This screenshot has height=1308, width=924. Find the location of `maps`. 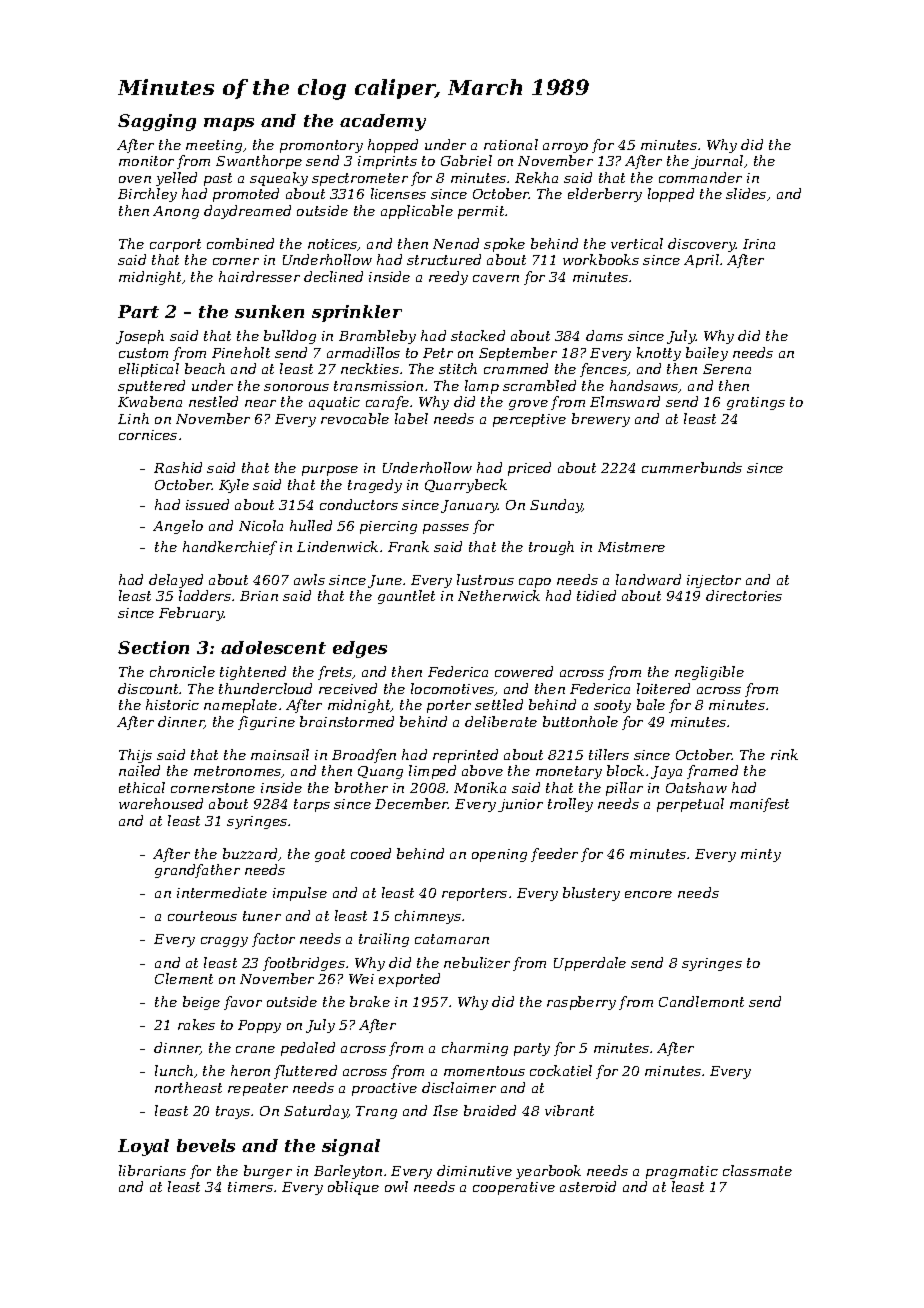

maps is located at coordinates (229, 124).
